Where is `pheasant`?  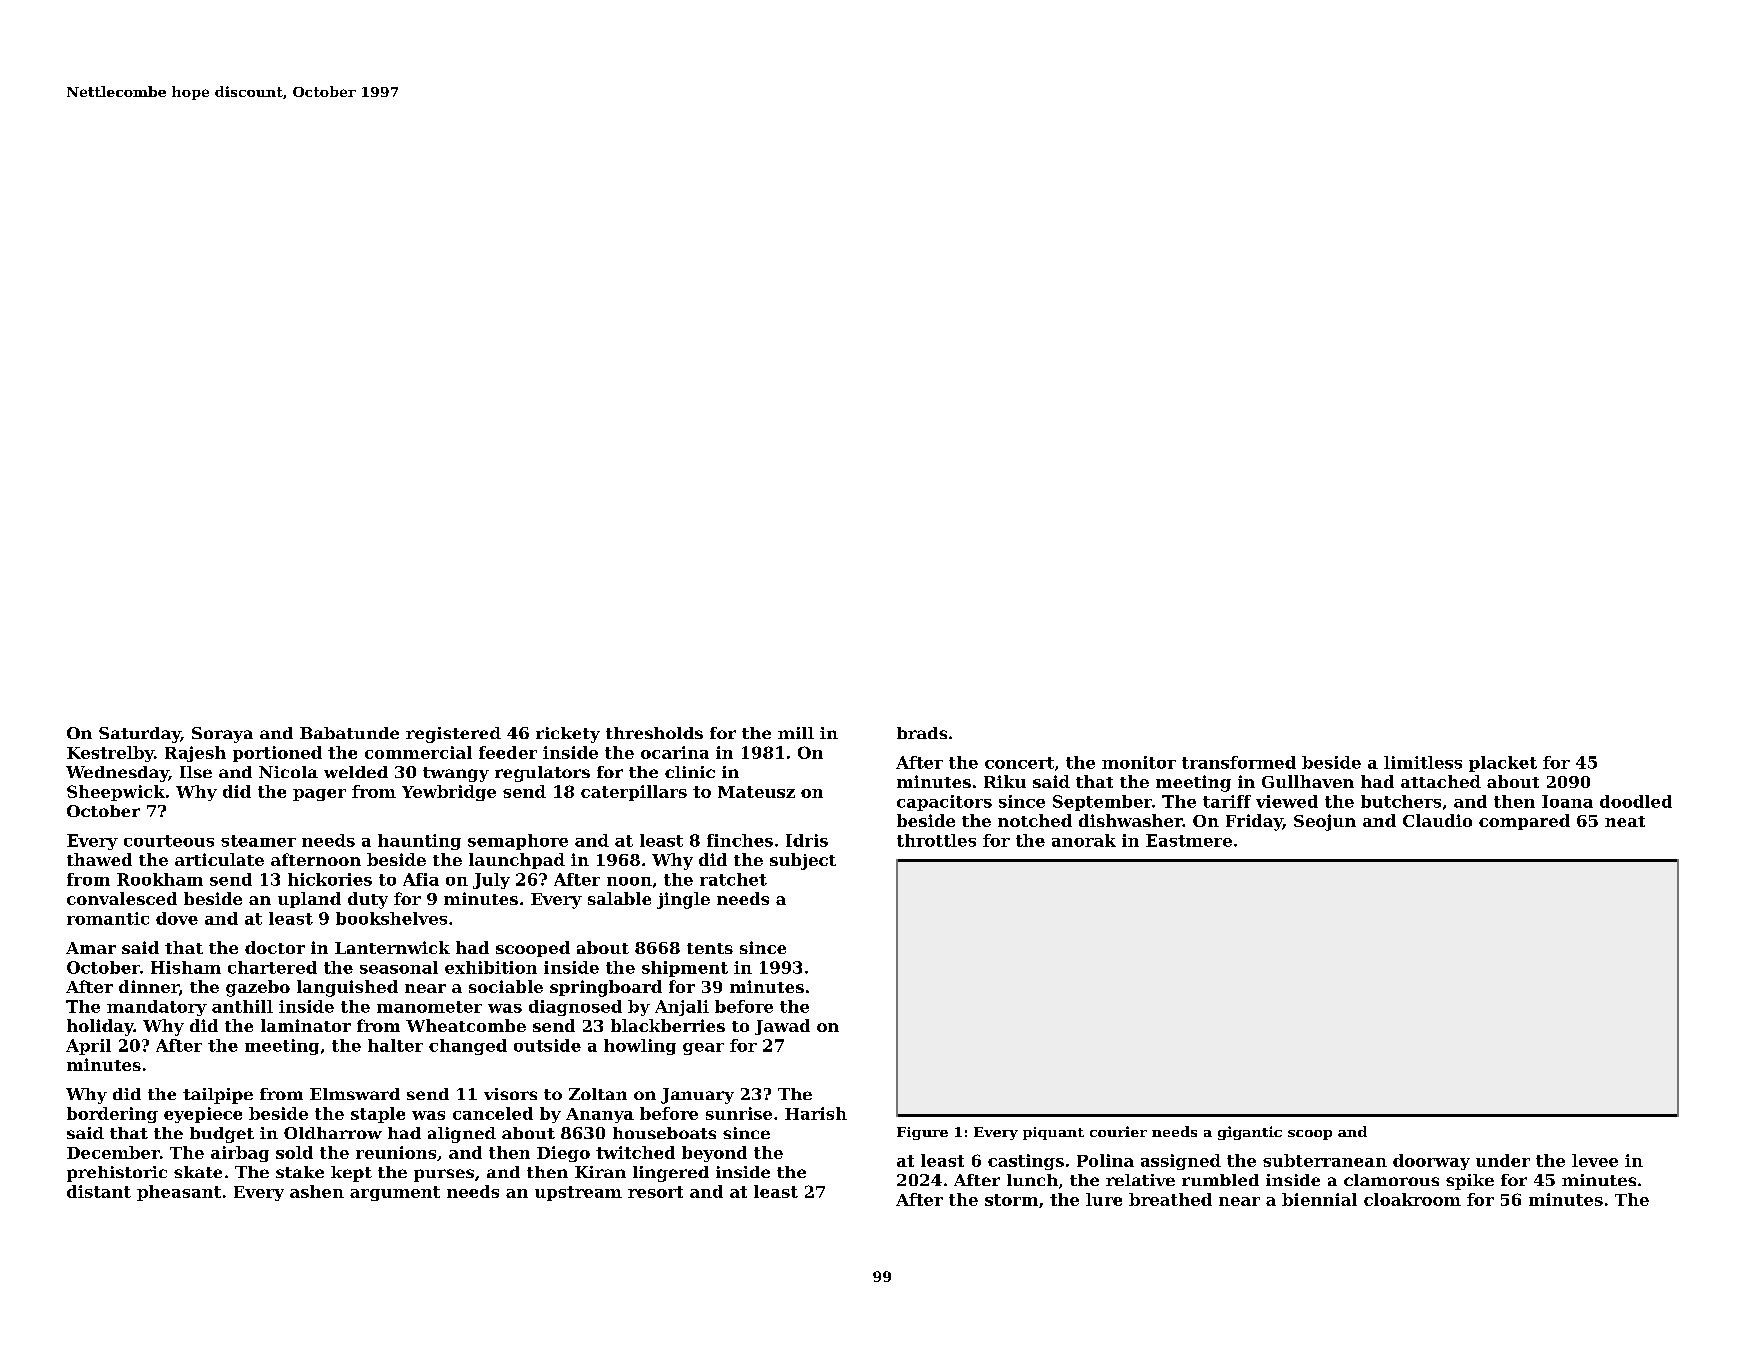
pheasant is located at coordinates (179, 1193).
